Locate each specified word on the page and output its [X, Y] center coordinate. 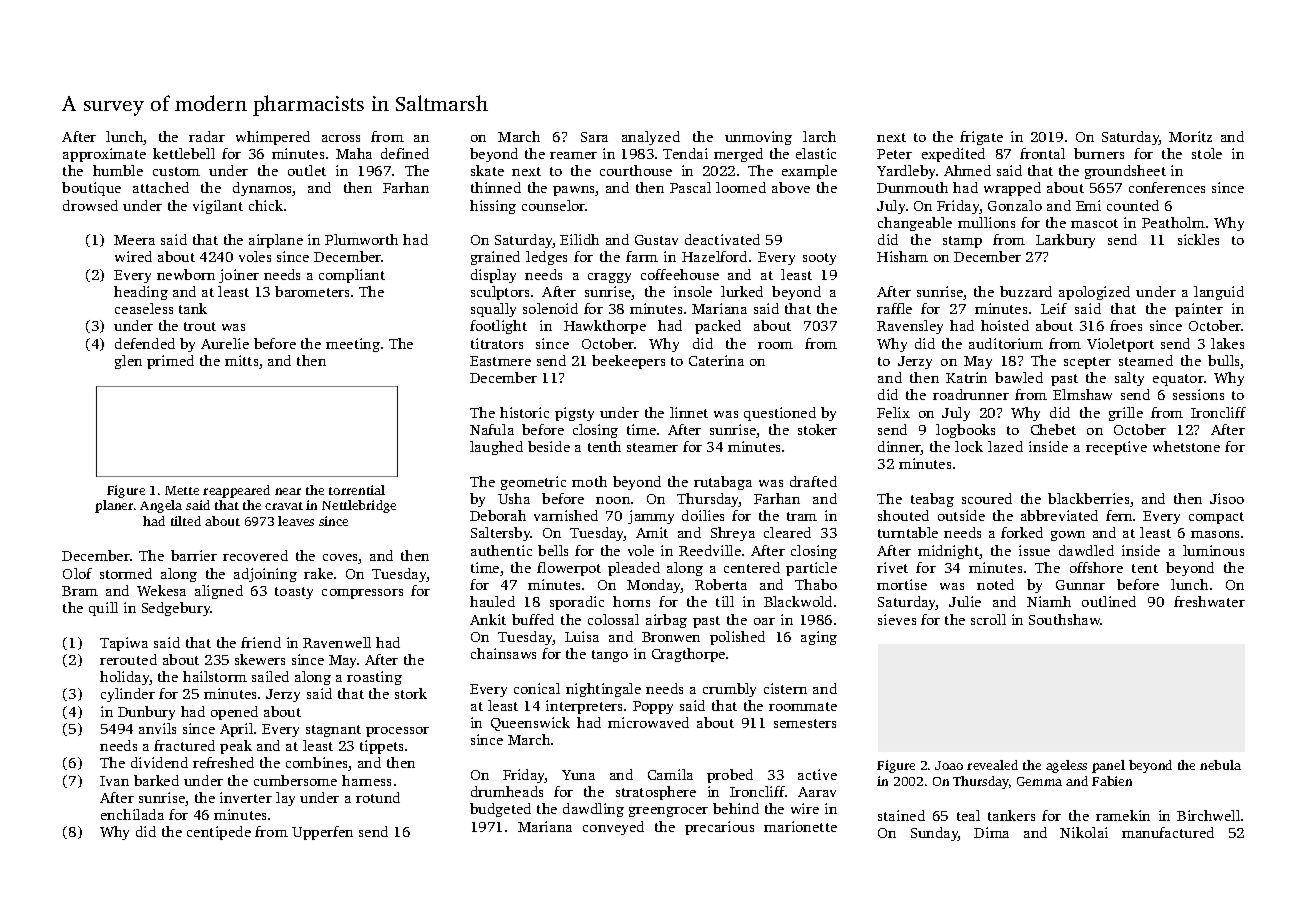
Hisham [902, 256]
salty [1129, 379]
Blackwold [798, 601]
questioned [780, 414]
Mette [182, 490]
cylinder [128, 695]
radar [207, 136]
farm [642, 256]
